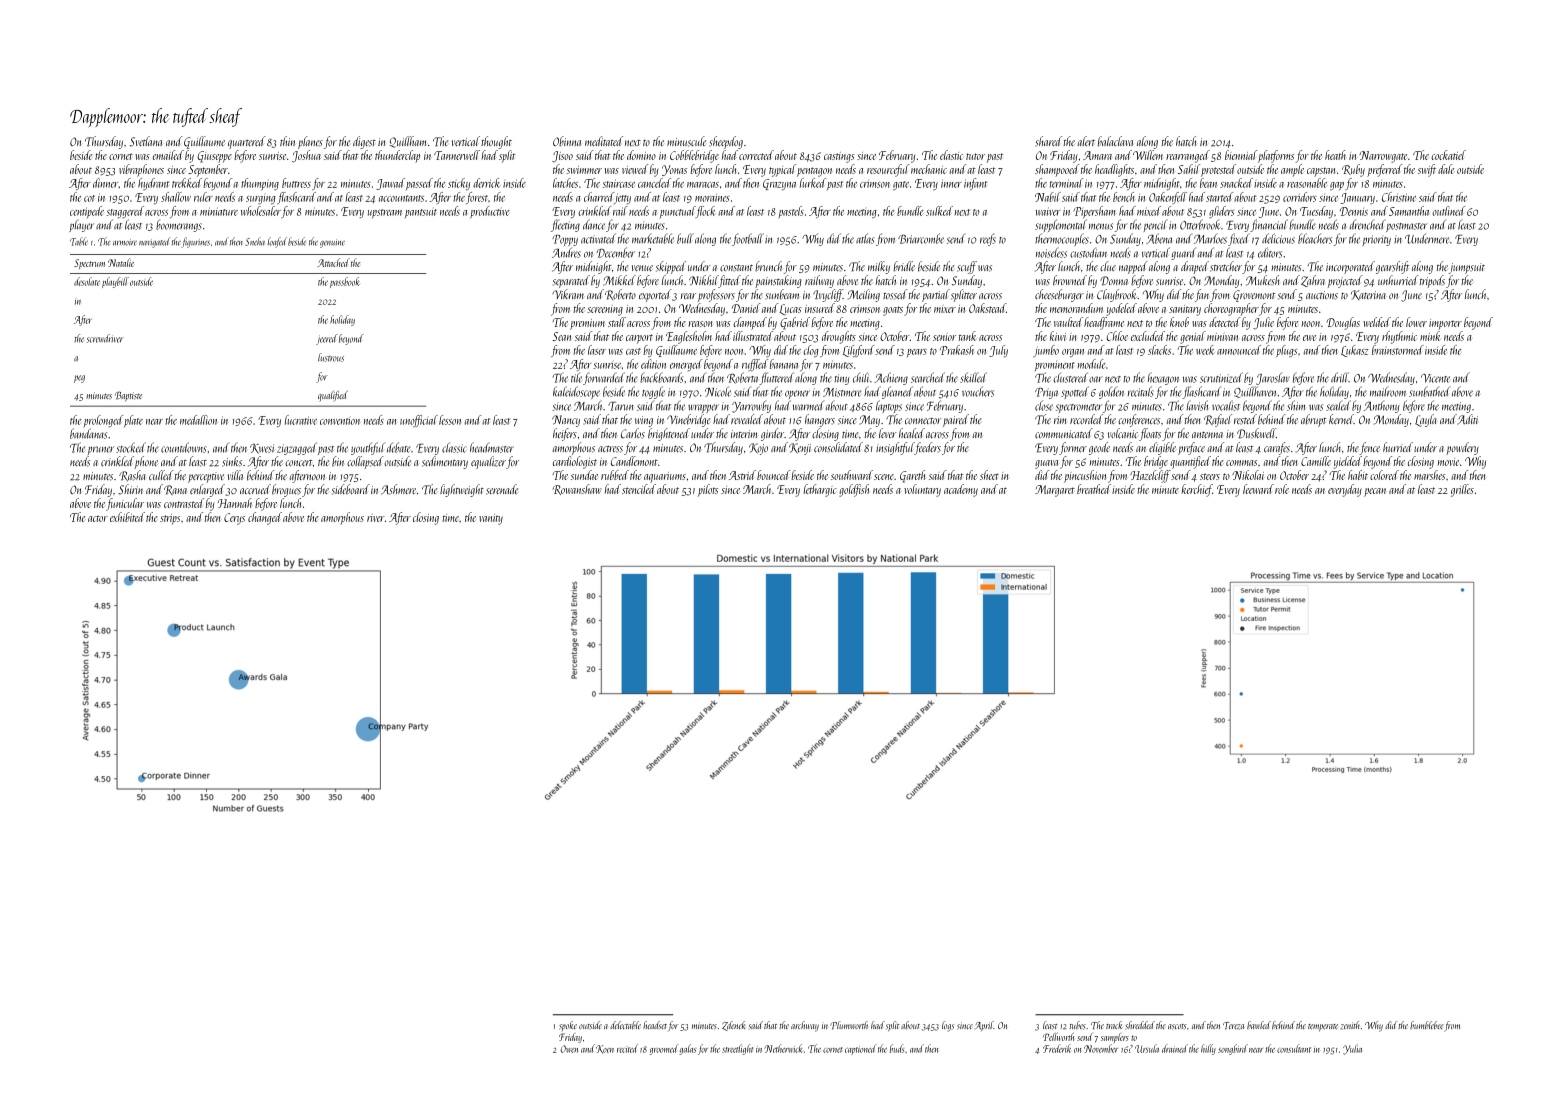 The image size is (1562, 1104). I want to click on pecan, so click(1375, 492).
